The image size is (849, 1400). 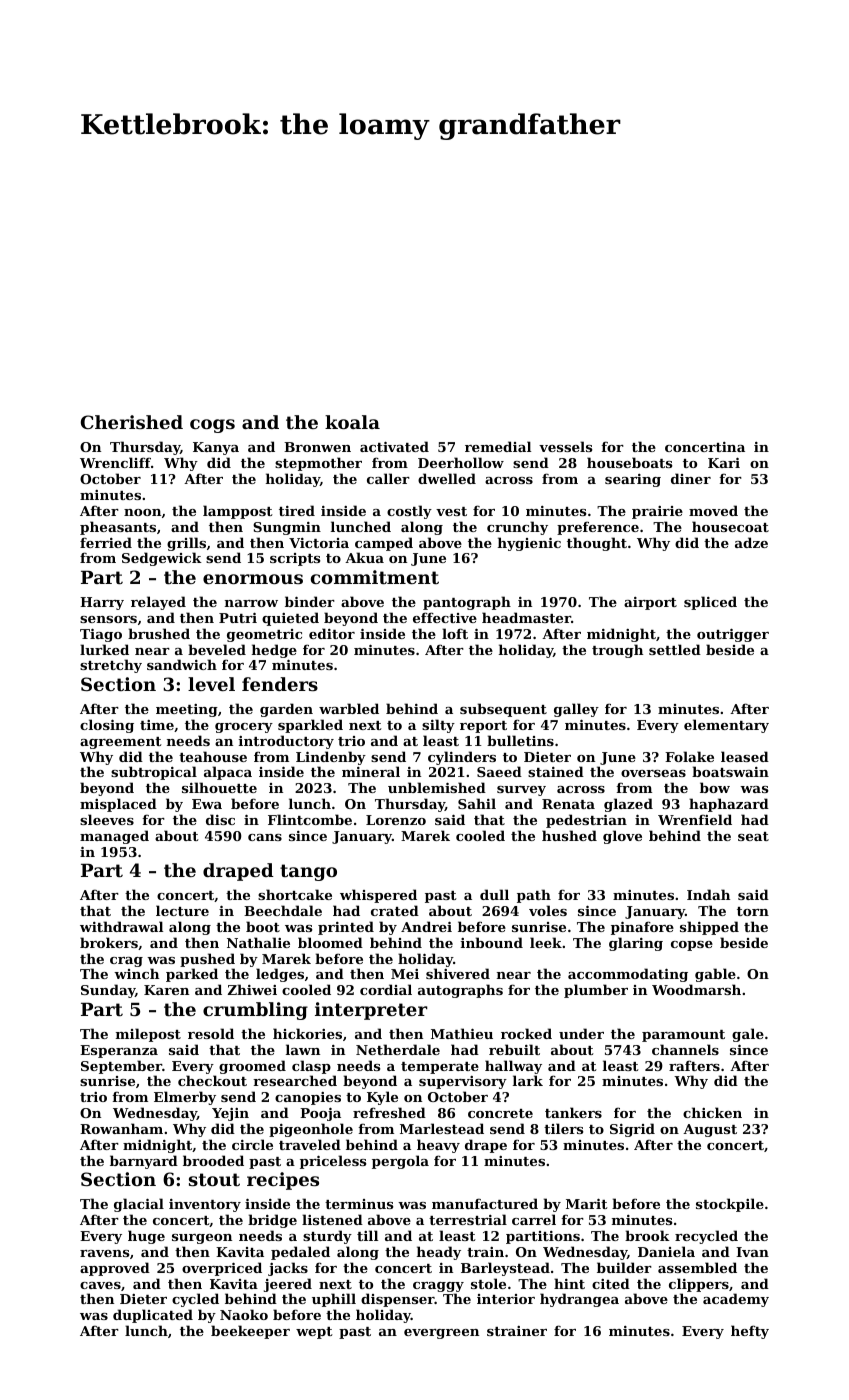 What do you see at coordinates (683, 1036) in the screenshot?
I see `paramount` at bounding box center [683, 1036].
